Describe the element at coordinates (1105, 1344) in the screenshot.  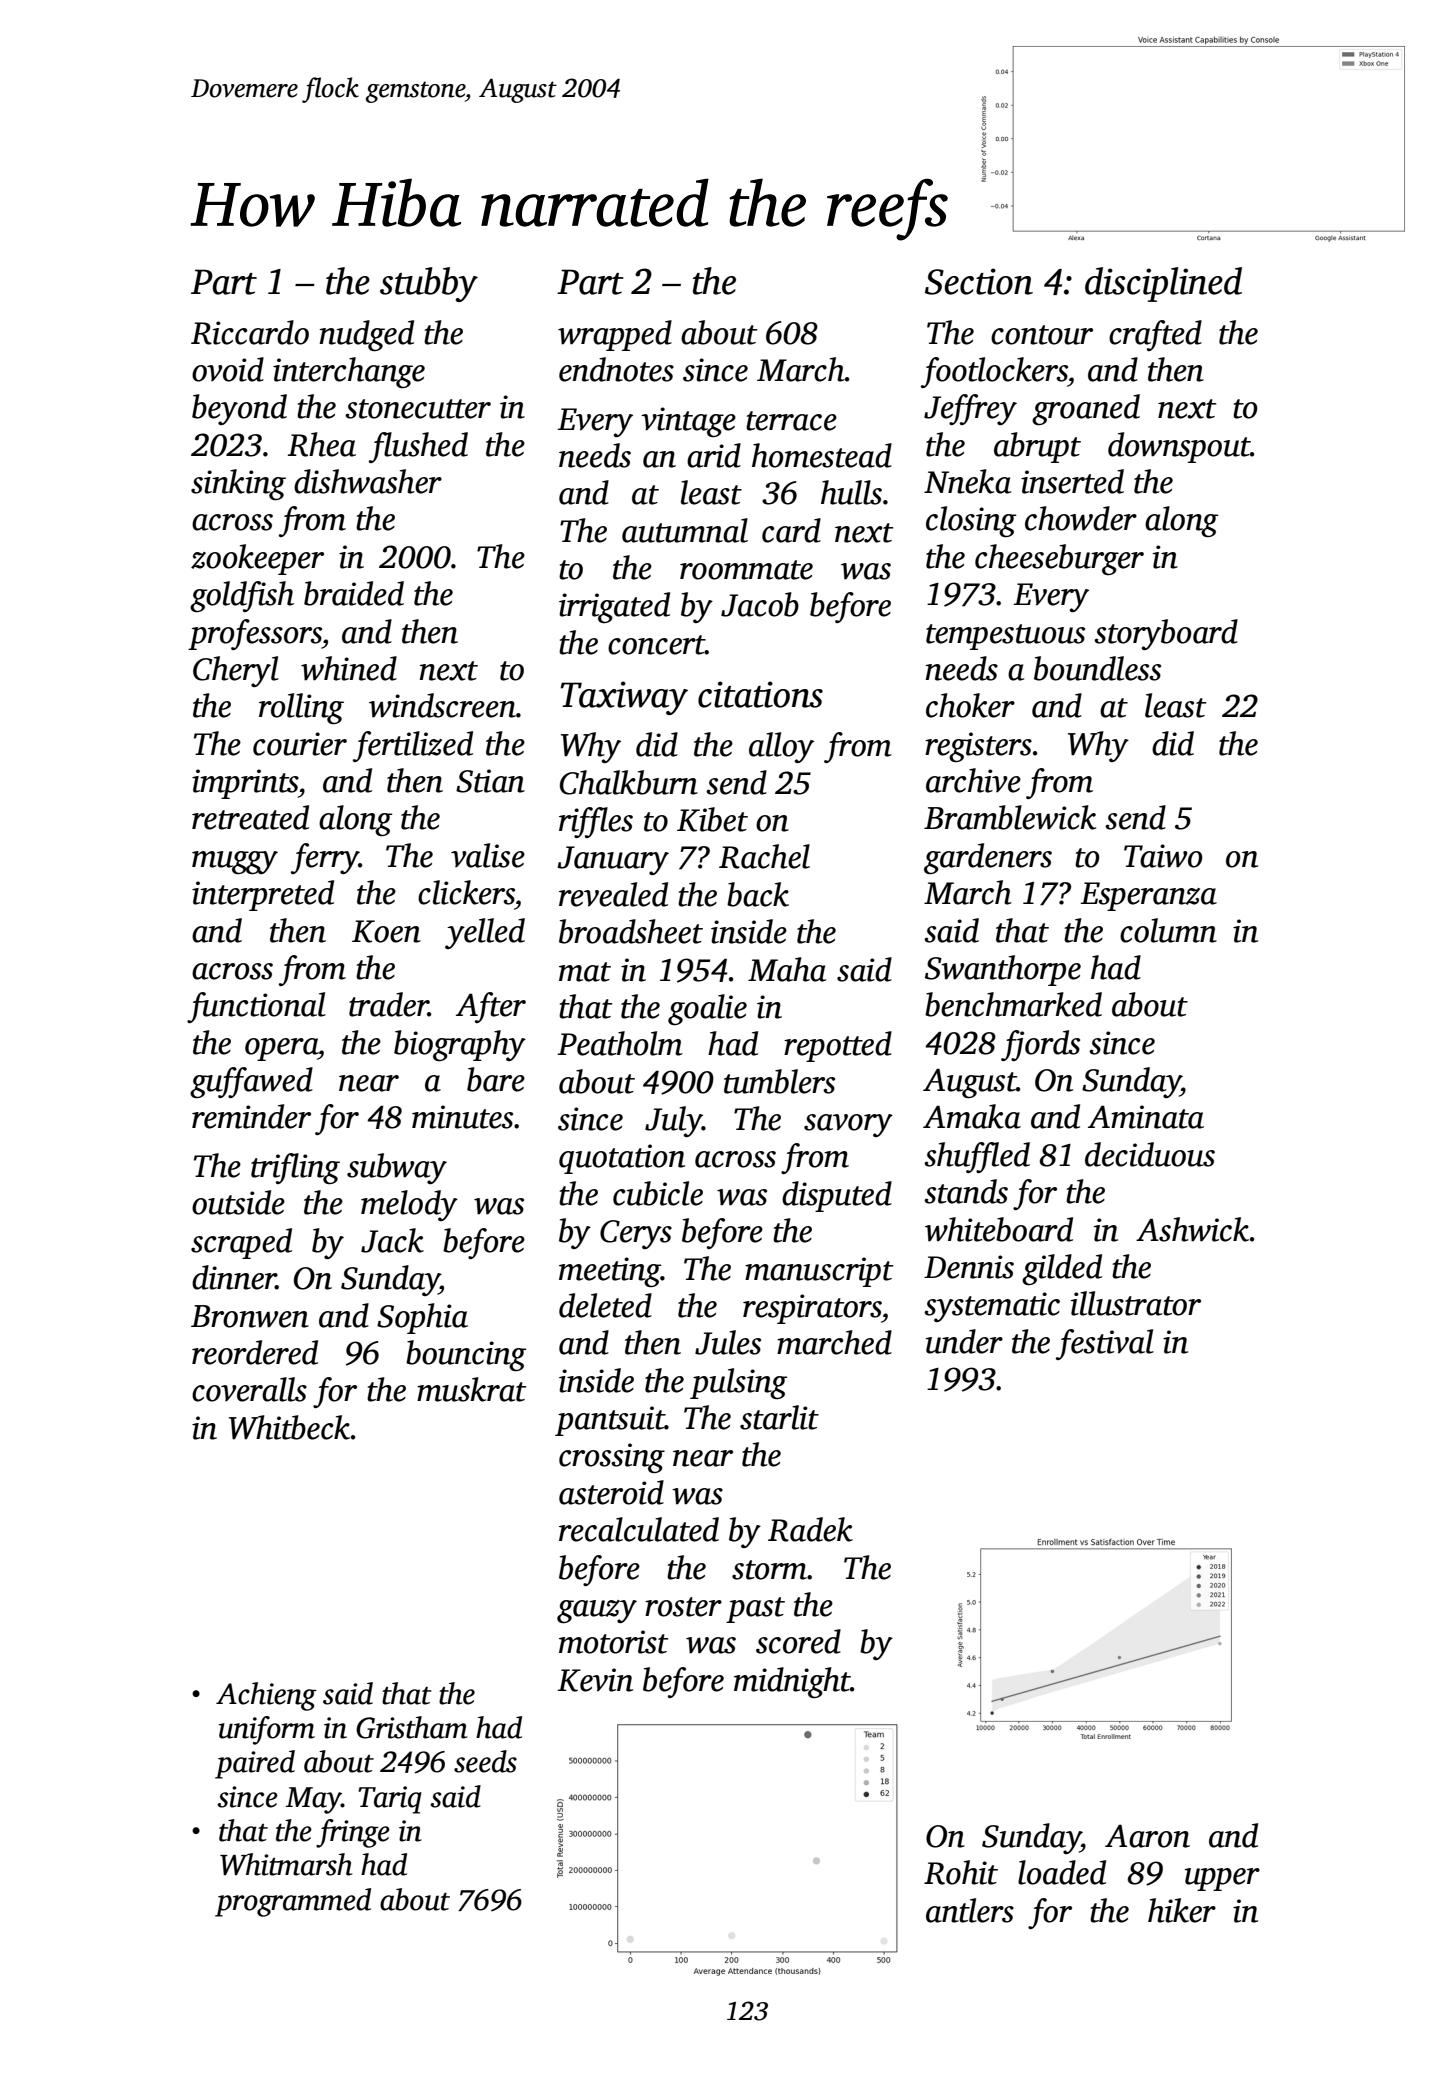
I see `festival` at that location.
